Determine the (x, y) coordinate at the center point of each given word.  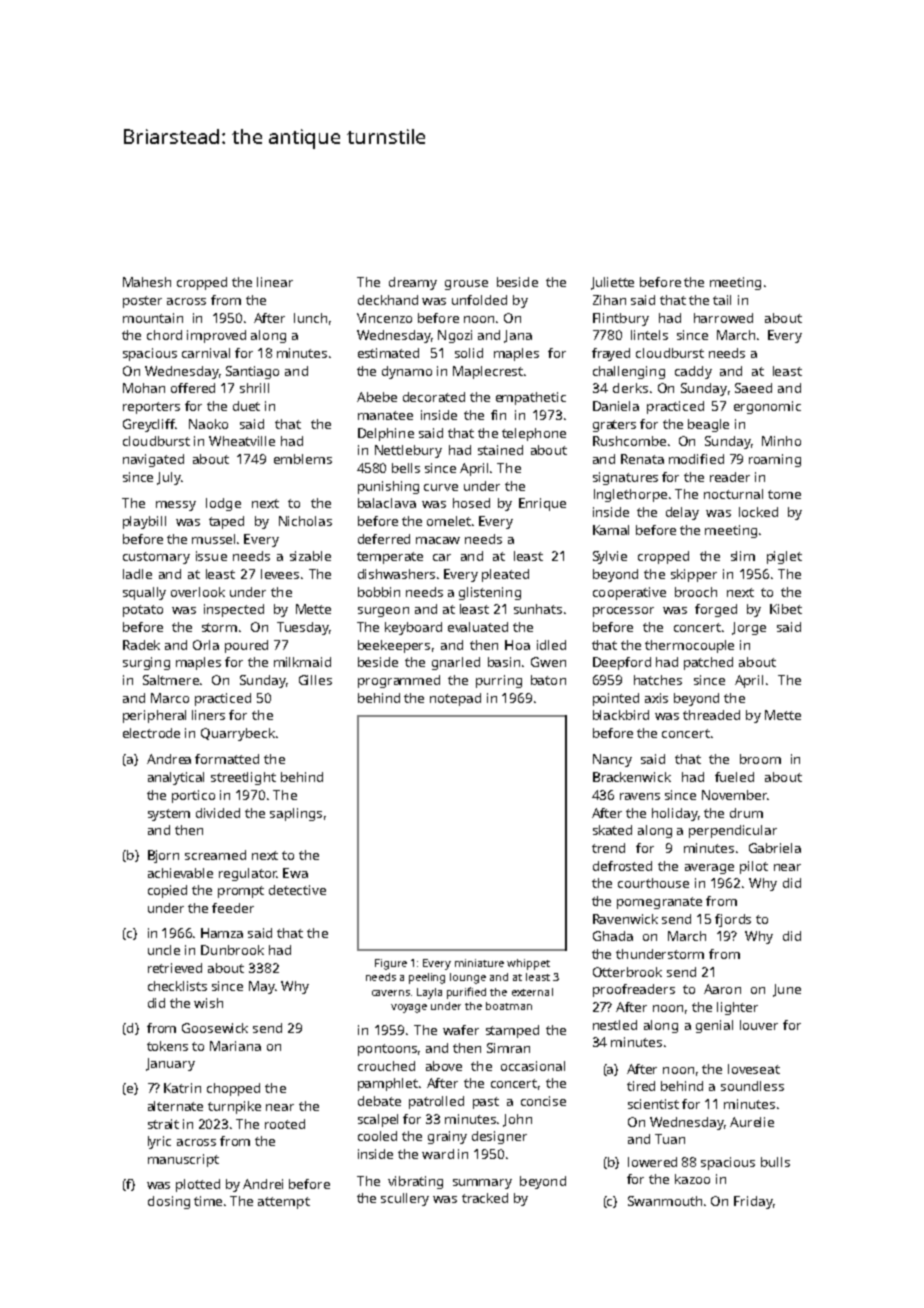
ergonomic (767, 407)
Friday (753, 1202)
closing (169, 1202)
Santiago (252, 372)
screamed (215, 855)
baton (548, 680)
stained (500, 450)
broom (760, 759)
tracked (485, 1198)
